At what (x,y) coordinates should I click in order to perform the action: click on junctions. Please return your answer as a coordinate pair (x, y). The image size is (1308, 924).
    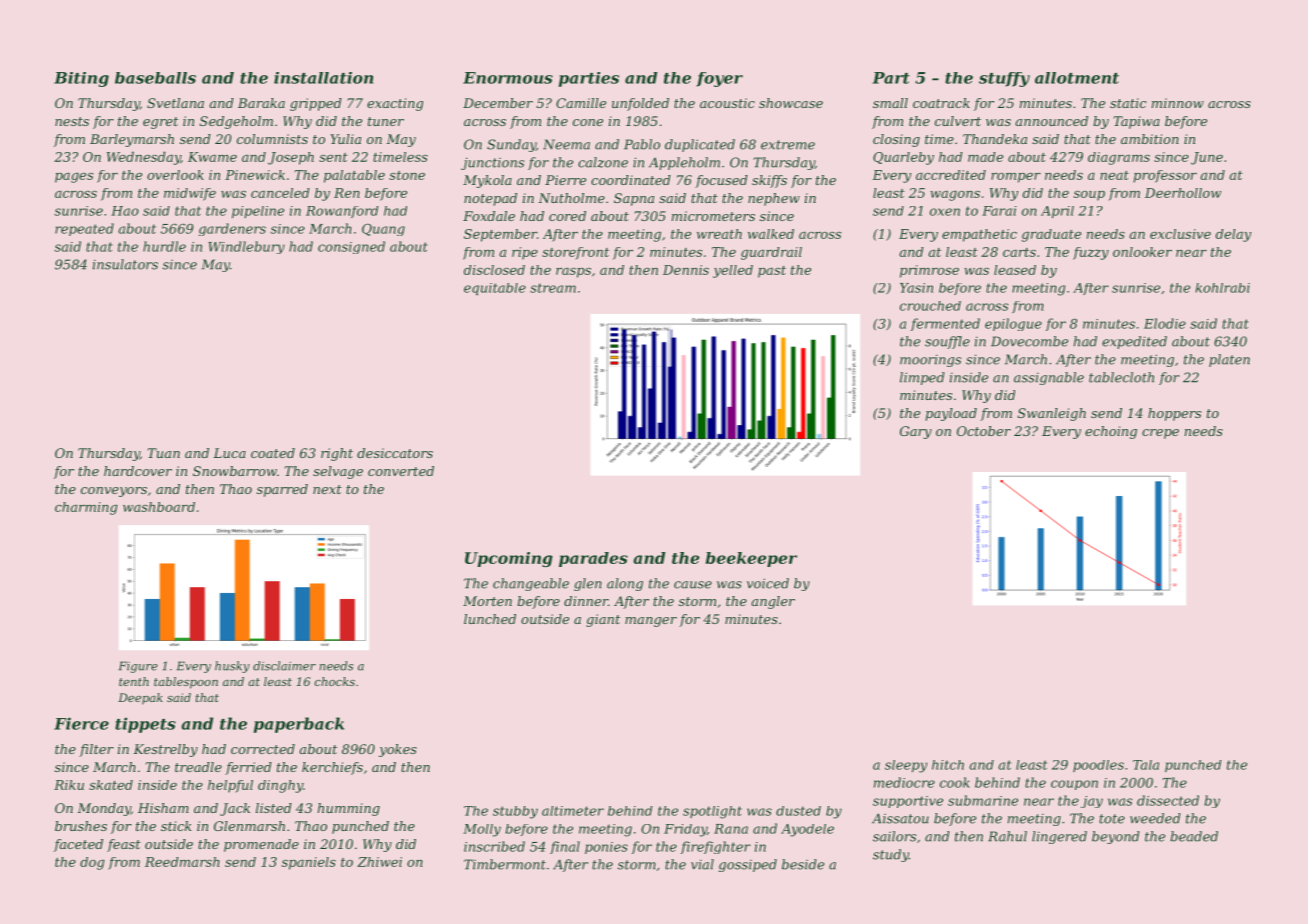
    Looking at the image, I should click on (492, 163).
